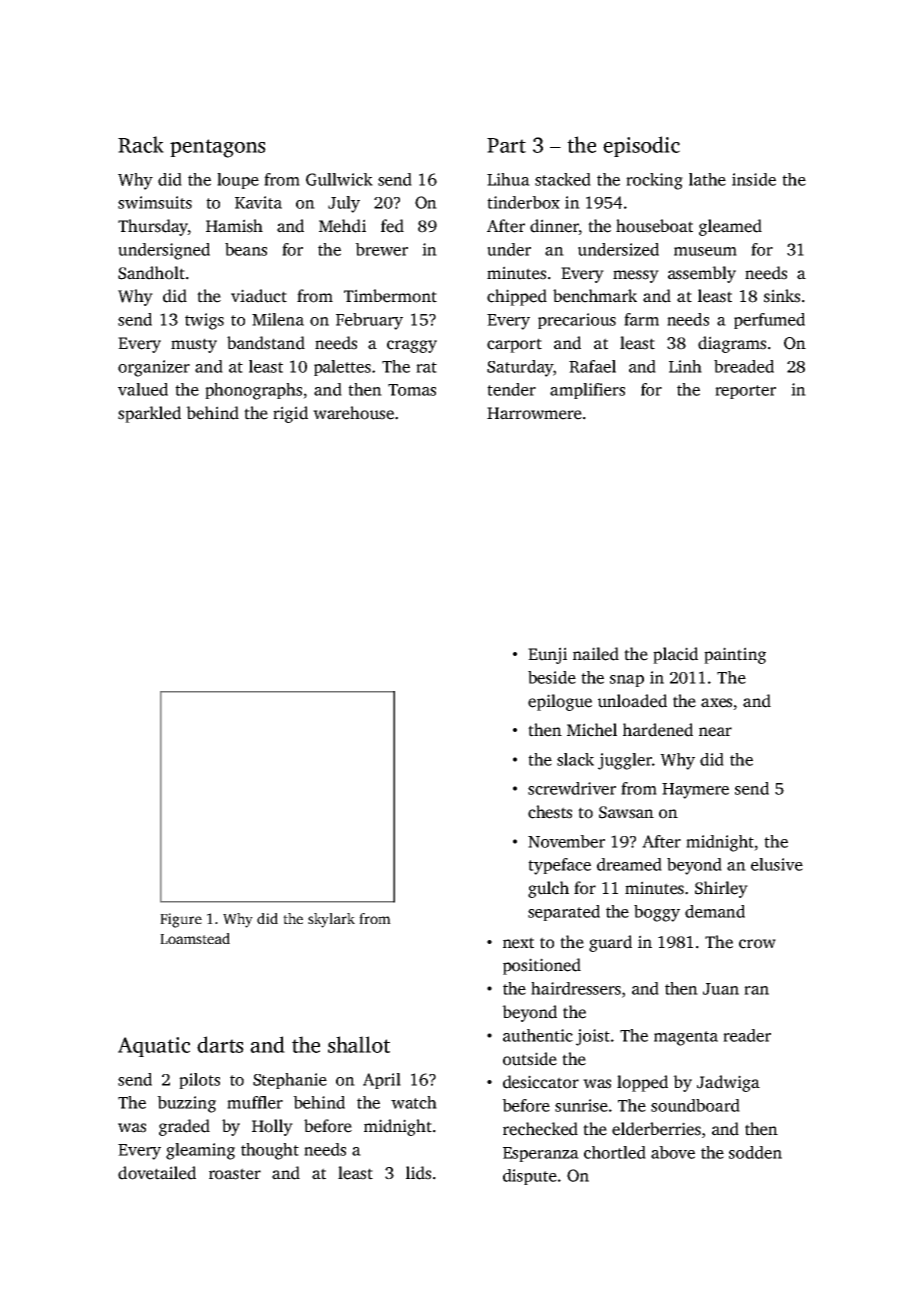 The width and height of the screenshot is (924, 1311). Describe the element at coordinates (218, 148) in the screenshot. I see `pentagons` at that location.
